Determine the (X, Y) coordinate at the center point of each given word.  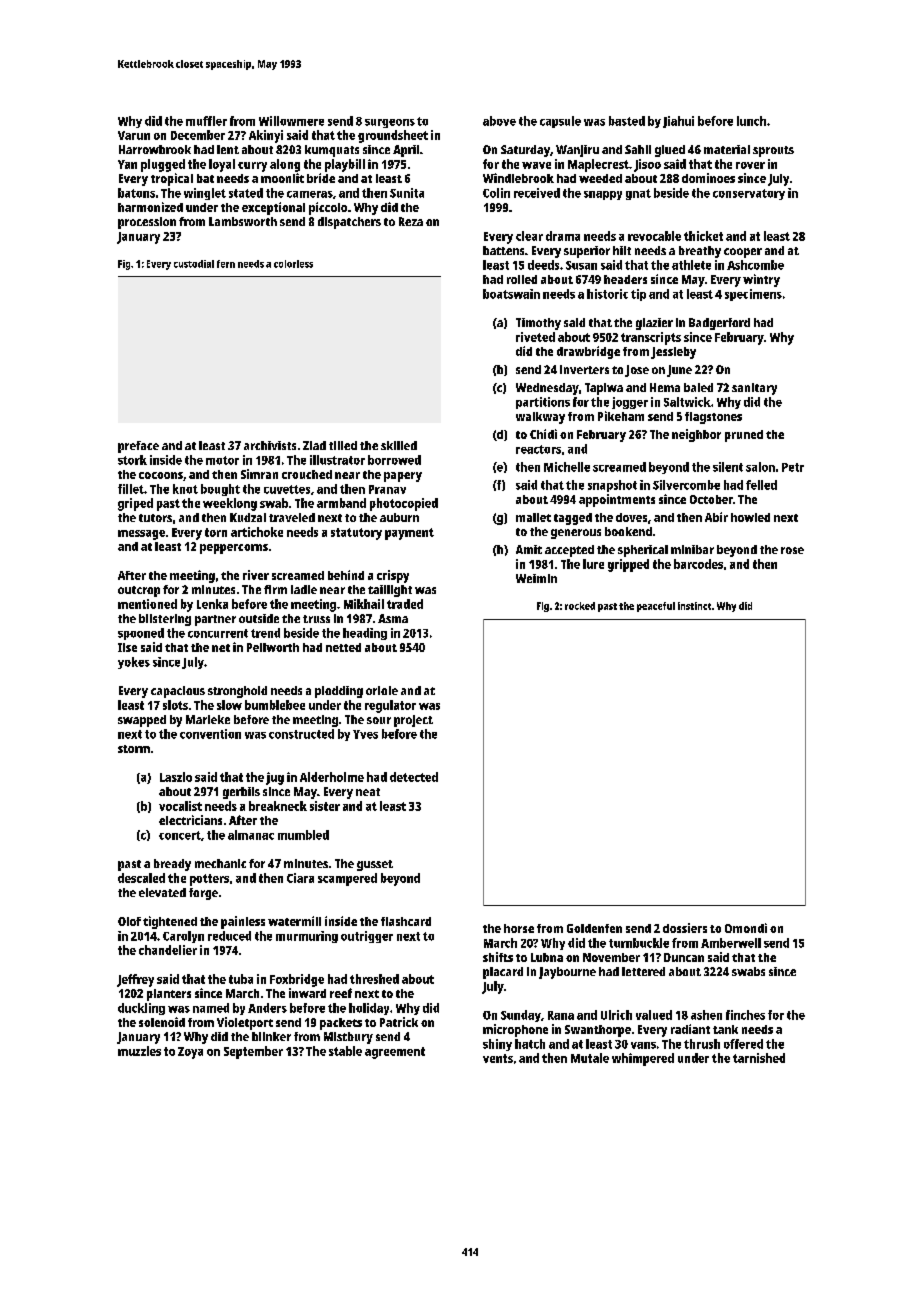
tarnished (759, 1058)
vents (498, 1058)
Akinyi (266, 136)
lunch (751, 121)
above (499, 121)
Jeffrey (135, 980)
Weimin (536, 578)
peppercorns (234, 549)
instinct (694, 606)
